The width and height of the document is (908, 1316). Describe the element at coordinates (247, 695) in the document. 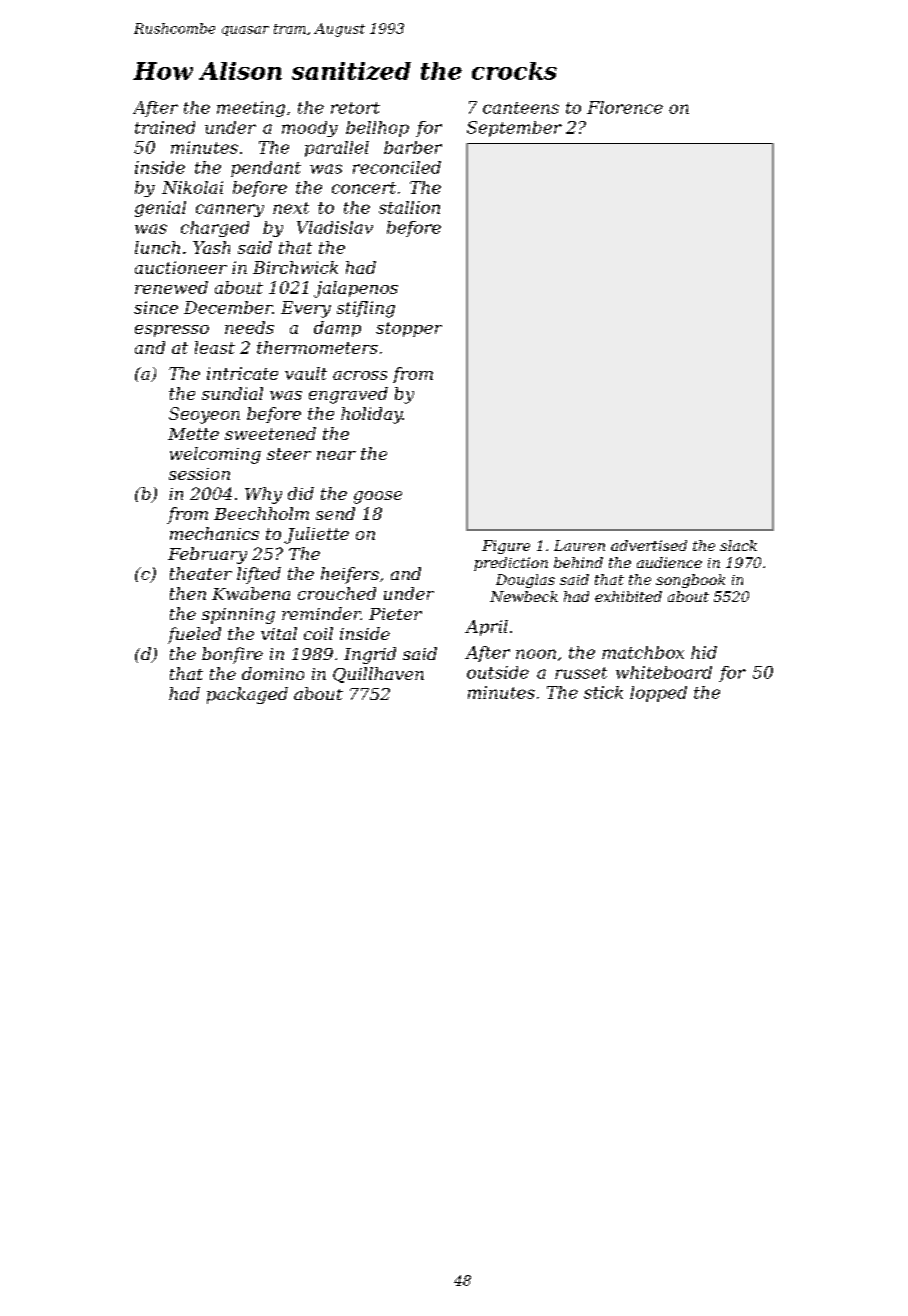

I see `packaged` at that location.
